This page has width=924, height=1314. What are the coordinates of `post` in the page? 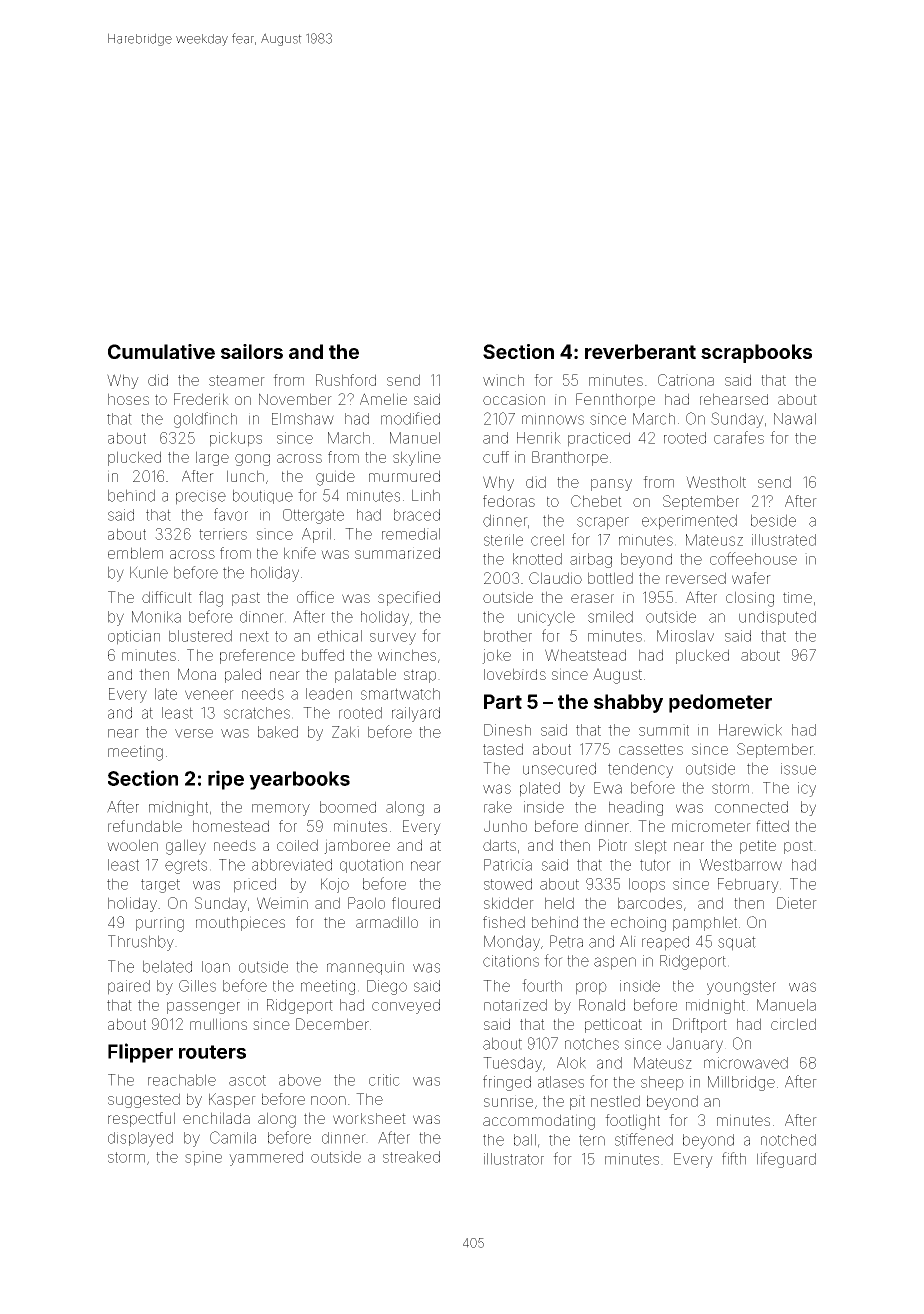 It's located at (798, 847).
